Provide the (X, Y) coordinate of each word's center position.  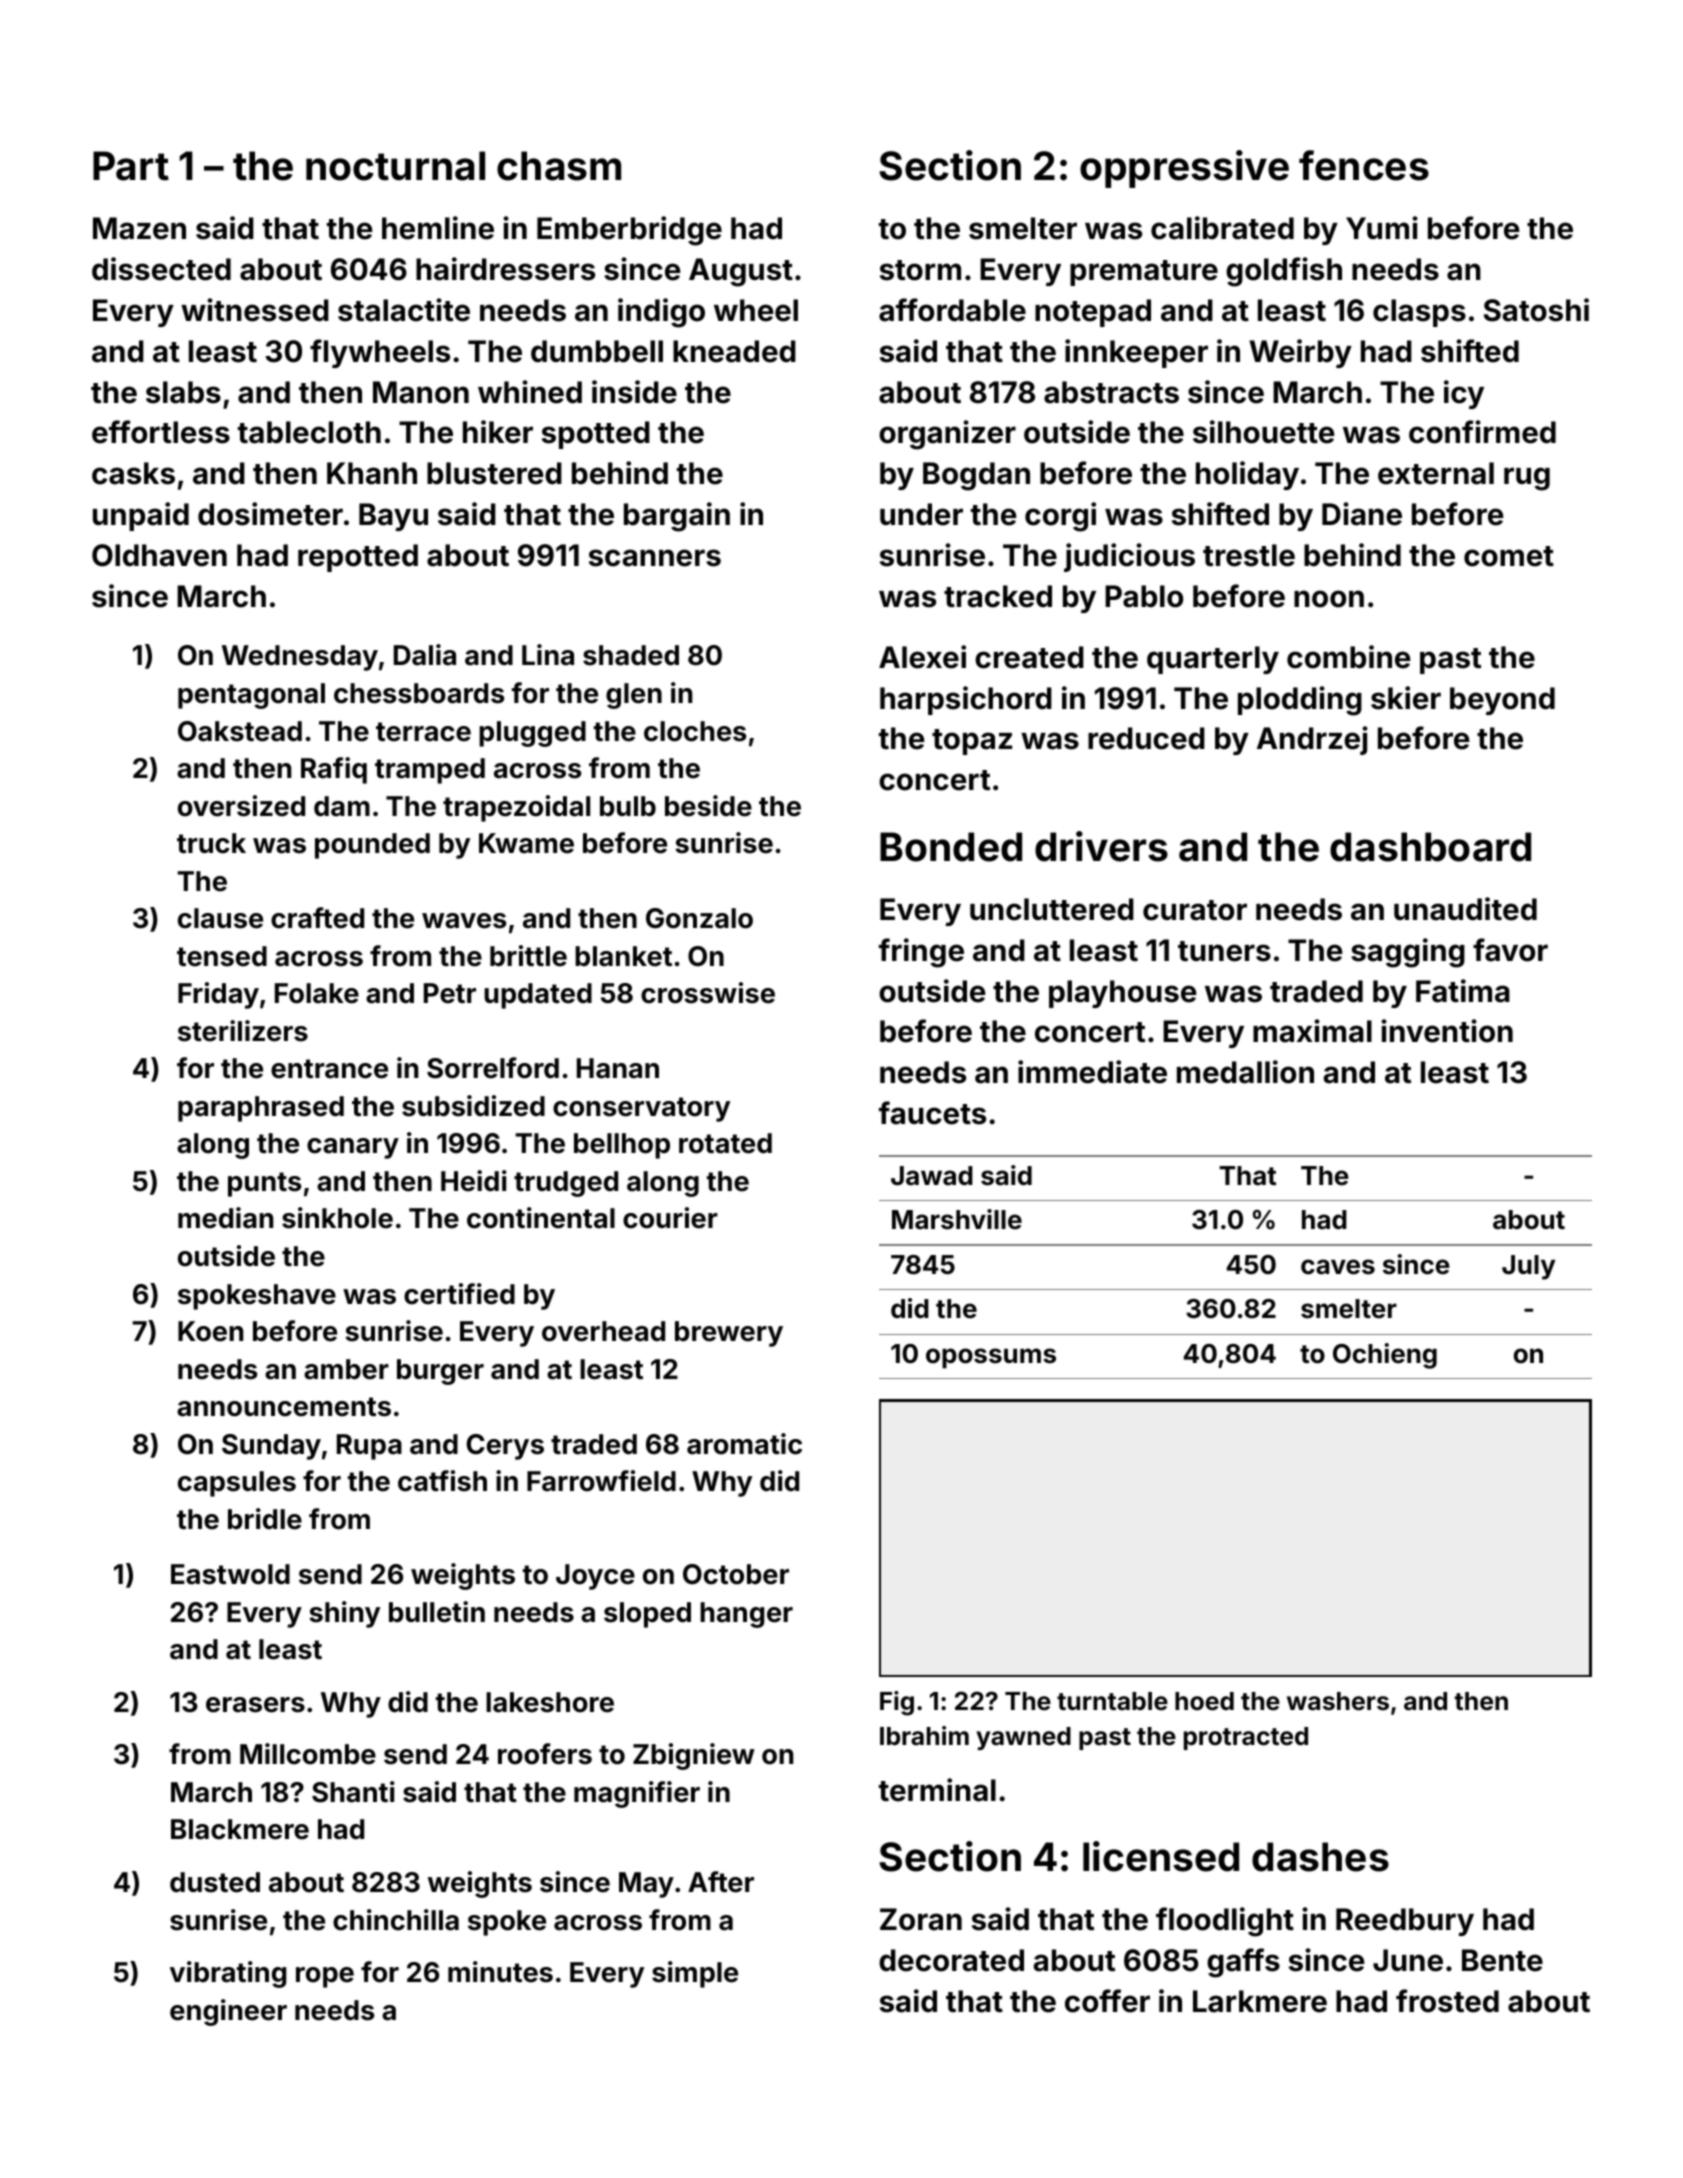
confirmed (1482, 432)
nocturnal (395, 166)
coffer (1107, 2001)
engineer (228, 2012)
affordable (952, 310)
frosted (1447, 2001)
